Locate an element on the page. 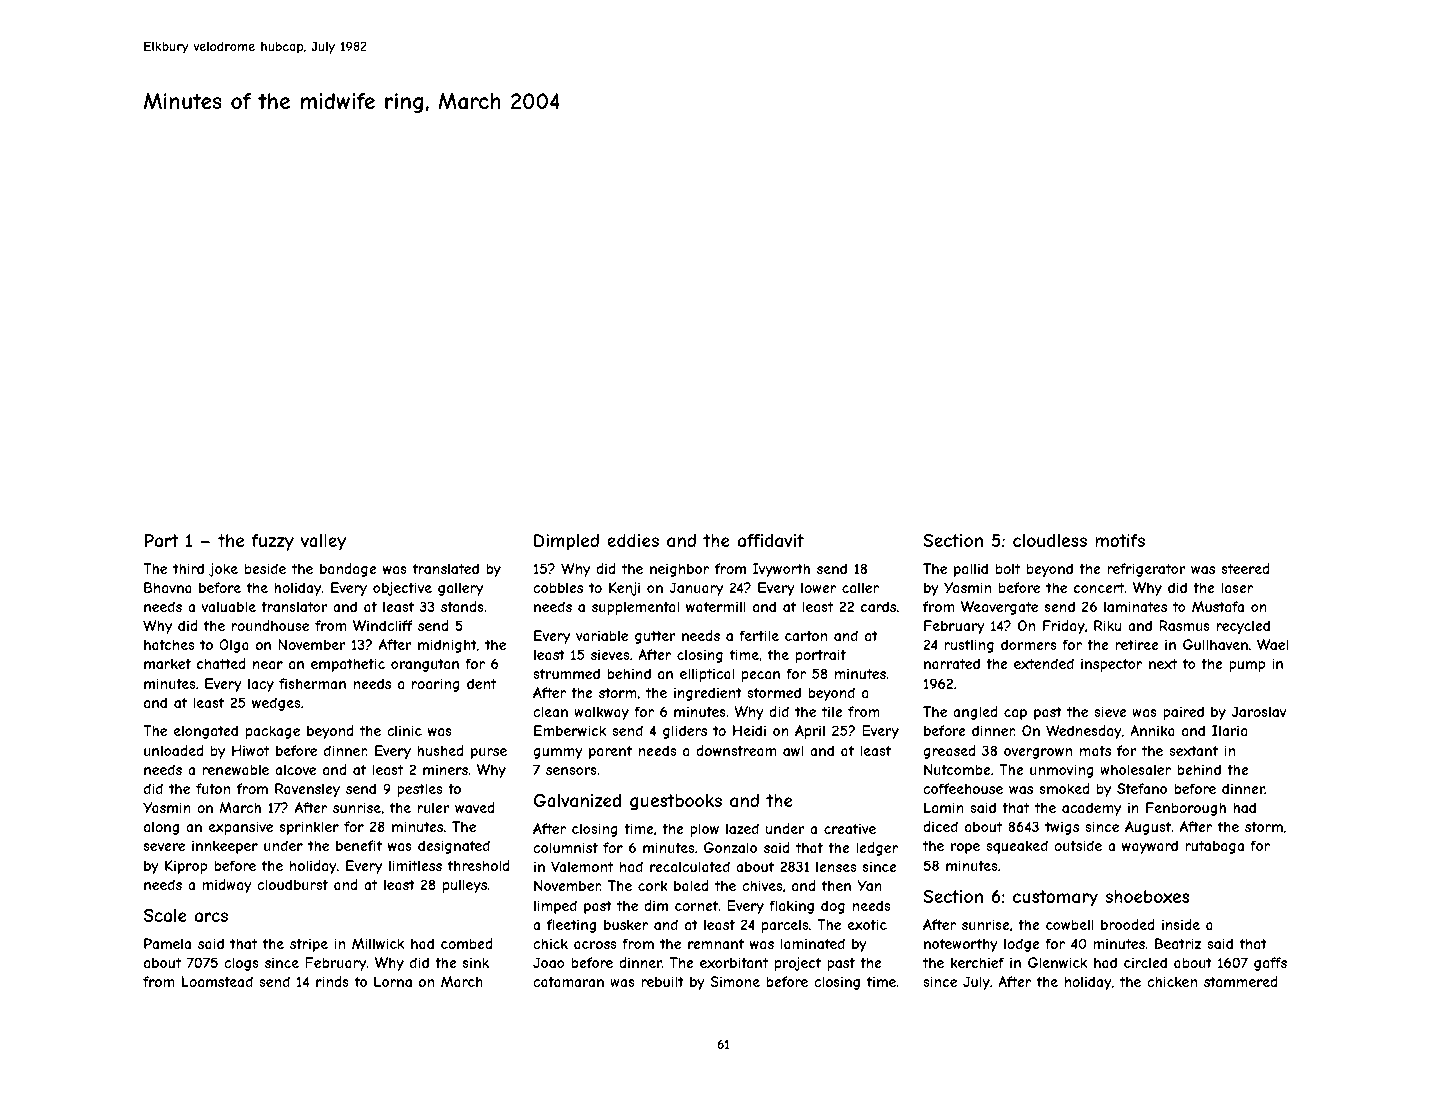 This image has width=1434, height=1108. eddies is located at coordinates (633, 540).
